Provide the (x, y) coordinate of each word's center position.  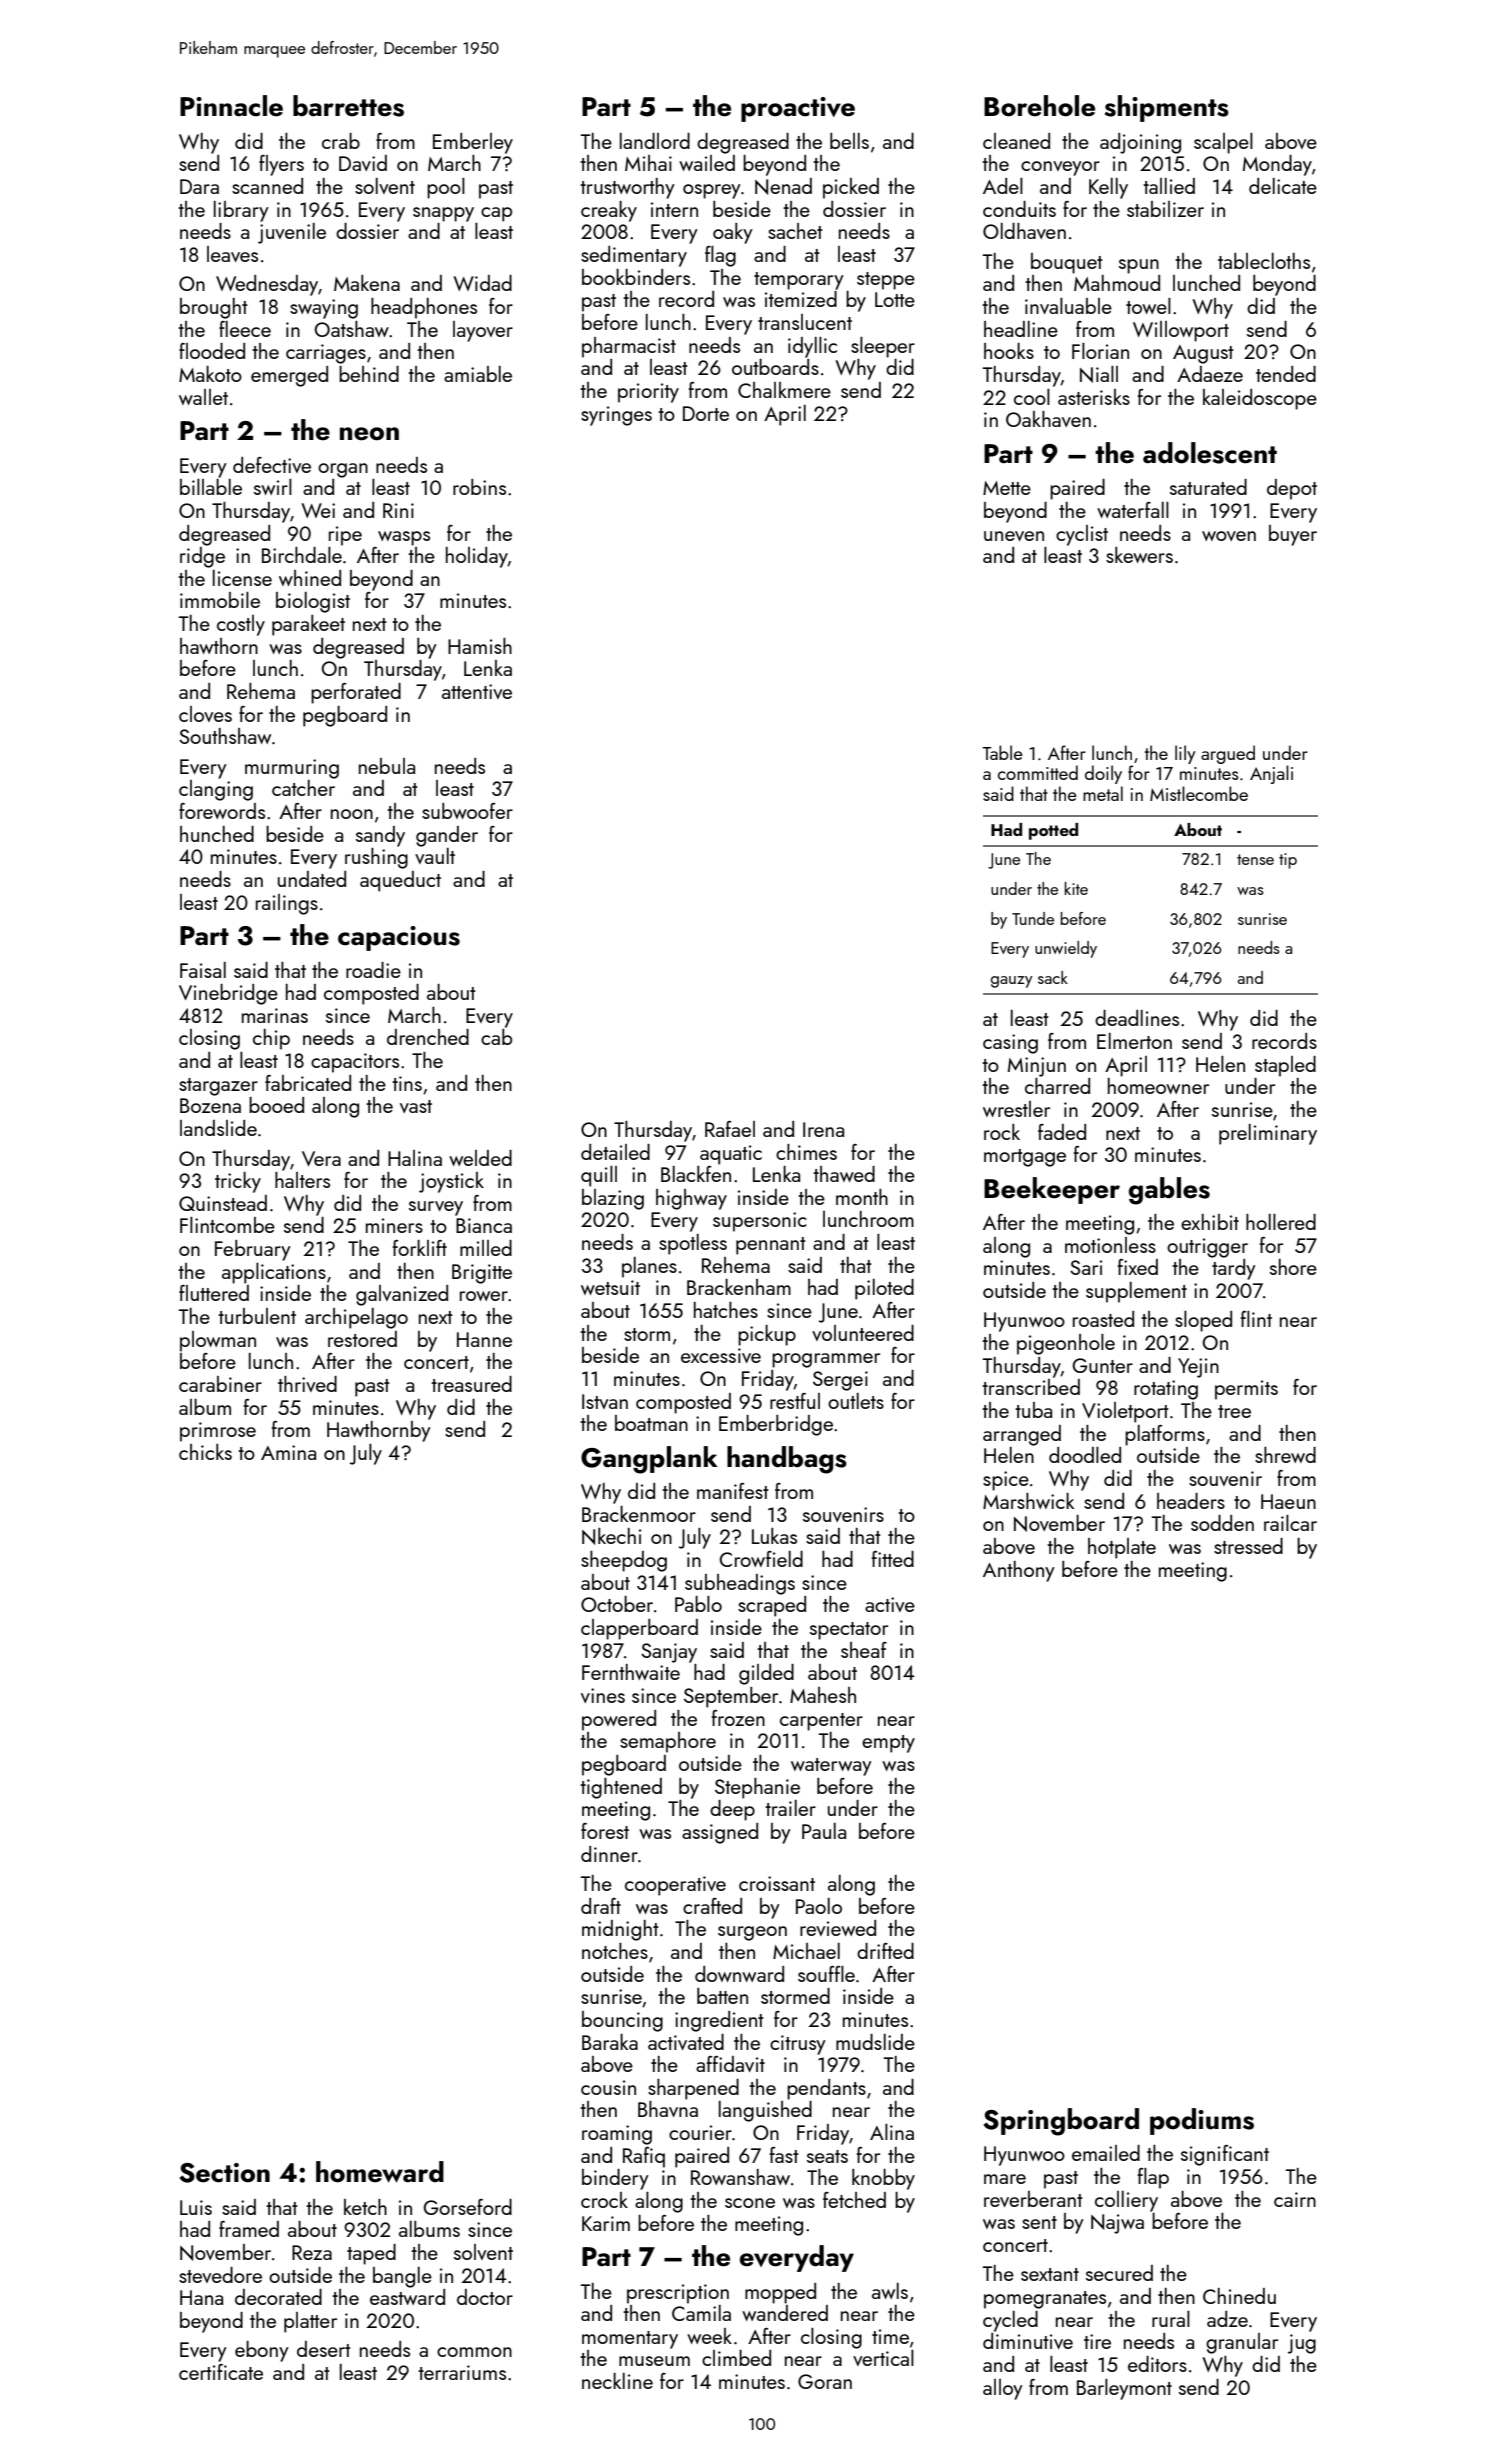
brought (214, 308)
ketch (365, 2207)
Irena (823, 1129)
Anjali (1271, 774)
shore (1293, 1267)
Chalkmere (784, 390)
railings (287, 904)
